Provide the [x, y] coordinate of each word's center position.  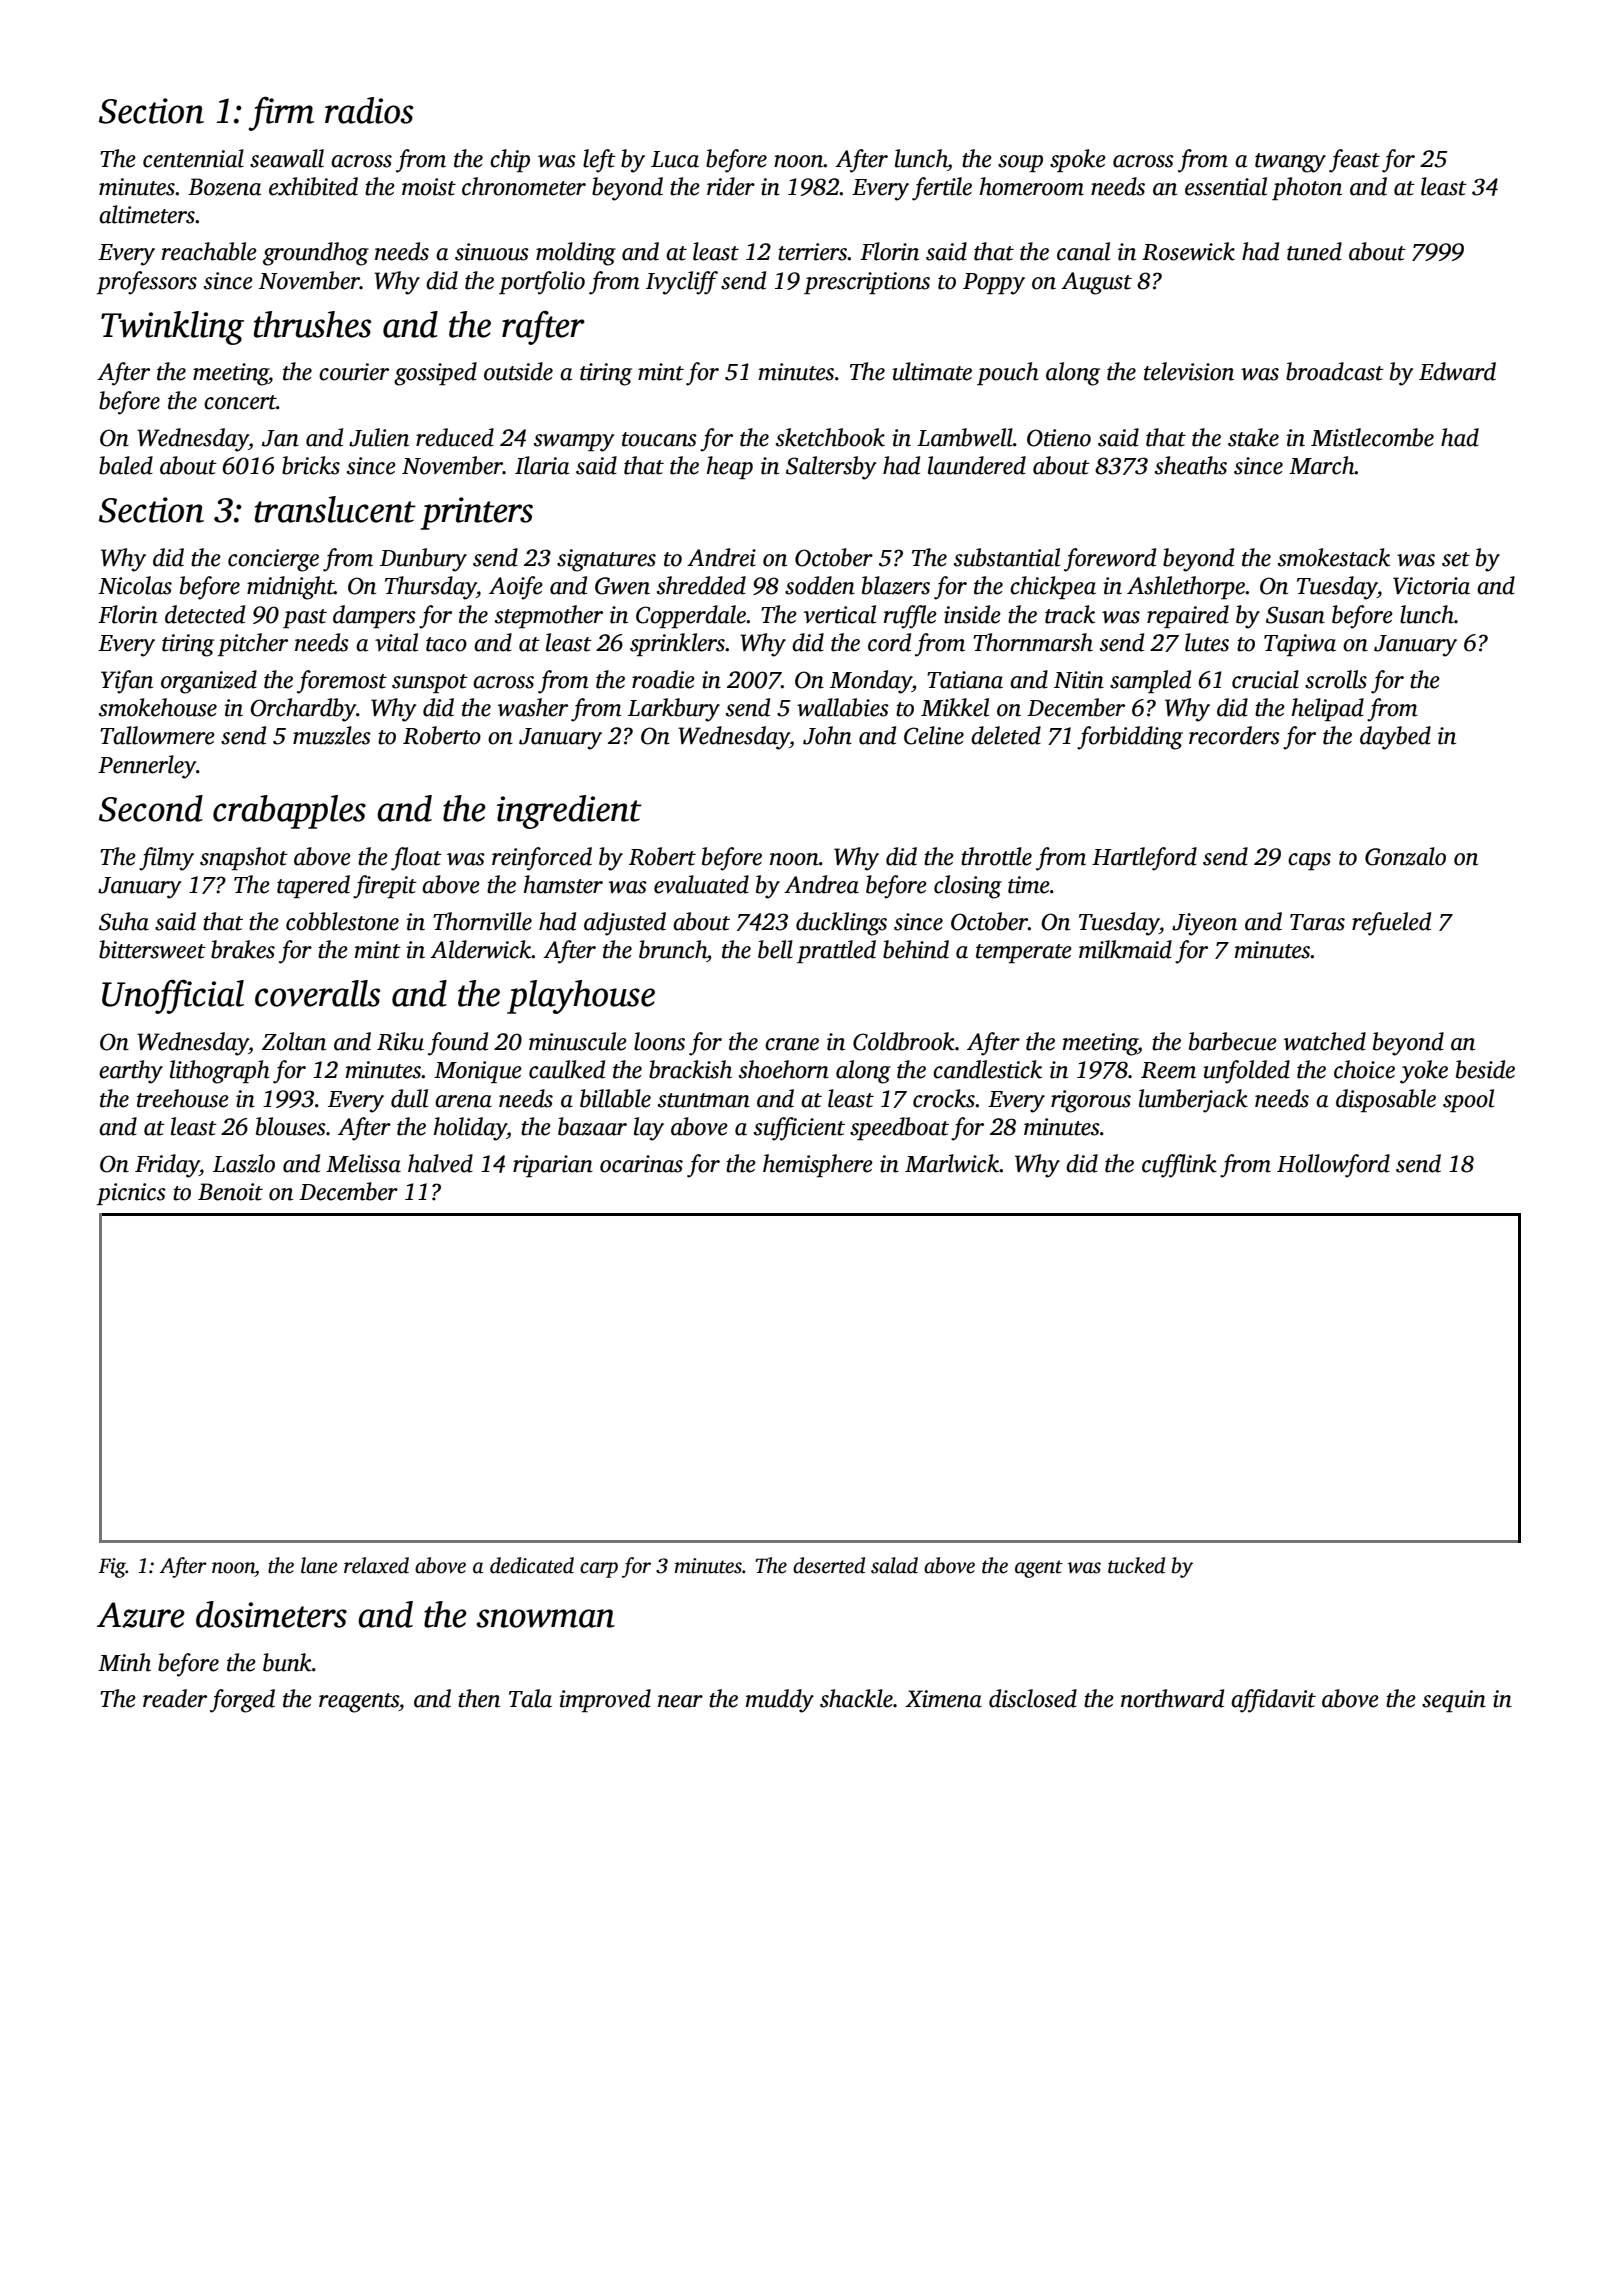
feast [1354, 161]
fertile [942, 189]
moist [429, 187]
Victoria [1431, 586]
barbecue [1233, 1041]
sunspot [430, 683]
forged [242, 1701]
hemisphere [818, 1165]
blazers [896, 585]
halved [440, 1163]
